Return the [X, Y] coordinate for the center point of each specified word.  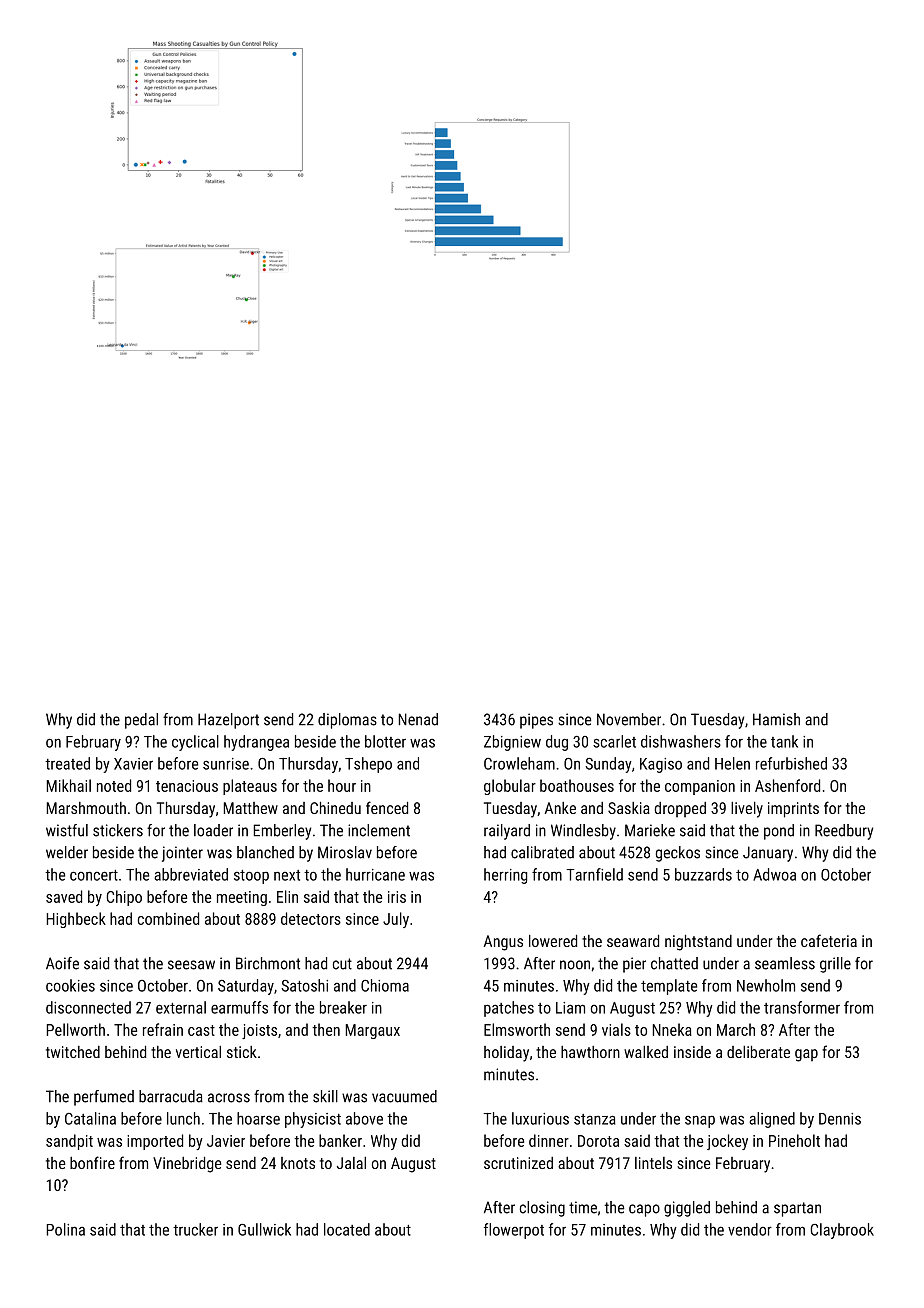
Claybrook [842, 1231]
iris [397, 897]
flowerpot [514, 1231]
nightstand [698, 943]
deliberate [758, 1052]
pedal [141, 721]
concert [94, 875]
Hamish [776, 719]
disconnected [88, 1007]
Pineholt [794, 1140]
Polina [65, 1229]
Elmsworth [517, 1029]
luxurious [540, 1118]
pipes [536, 721]
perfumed [104, 1098]
